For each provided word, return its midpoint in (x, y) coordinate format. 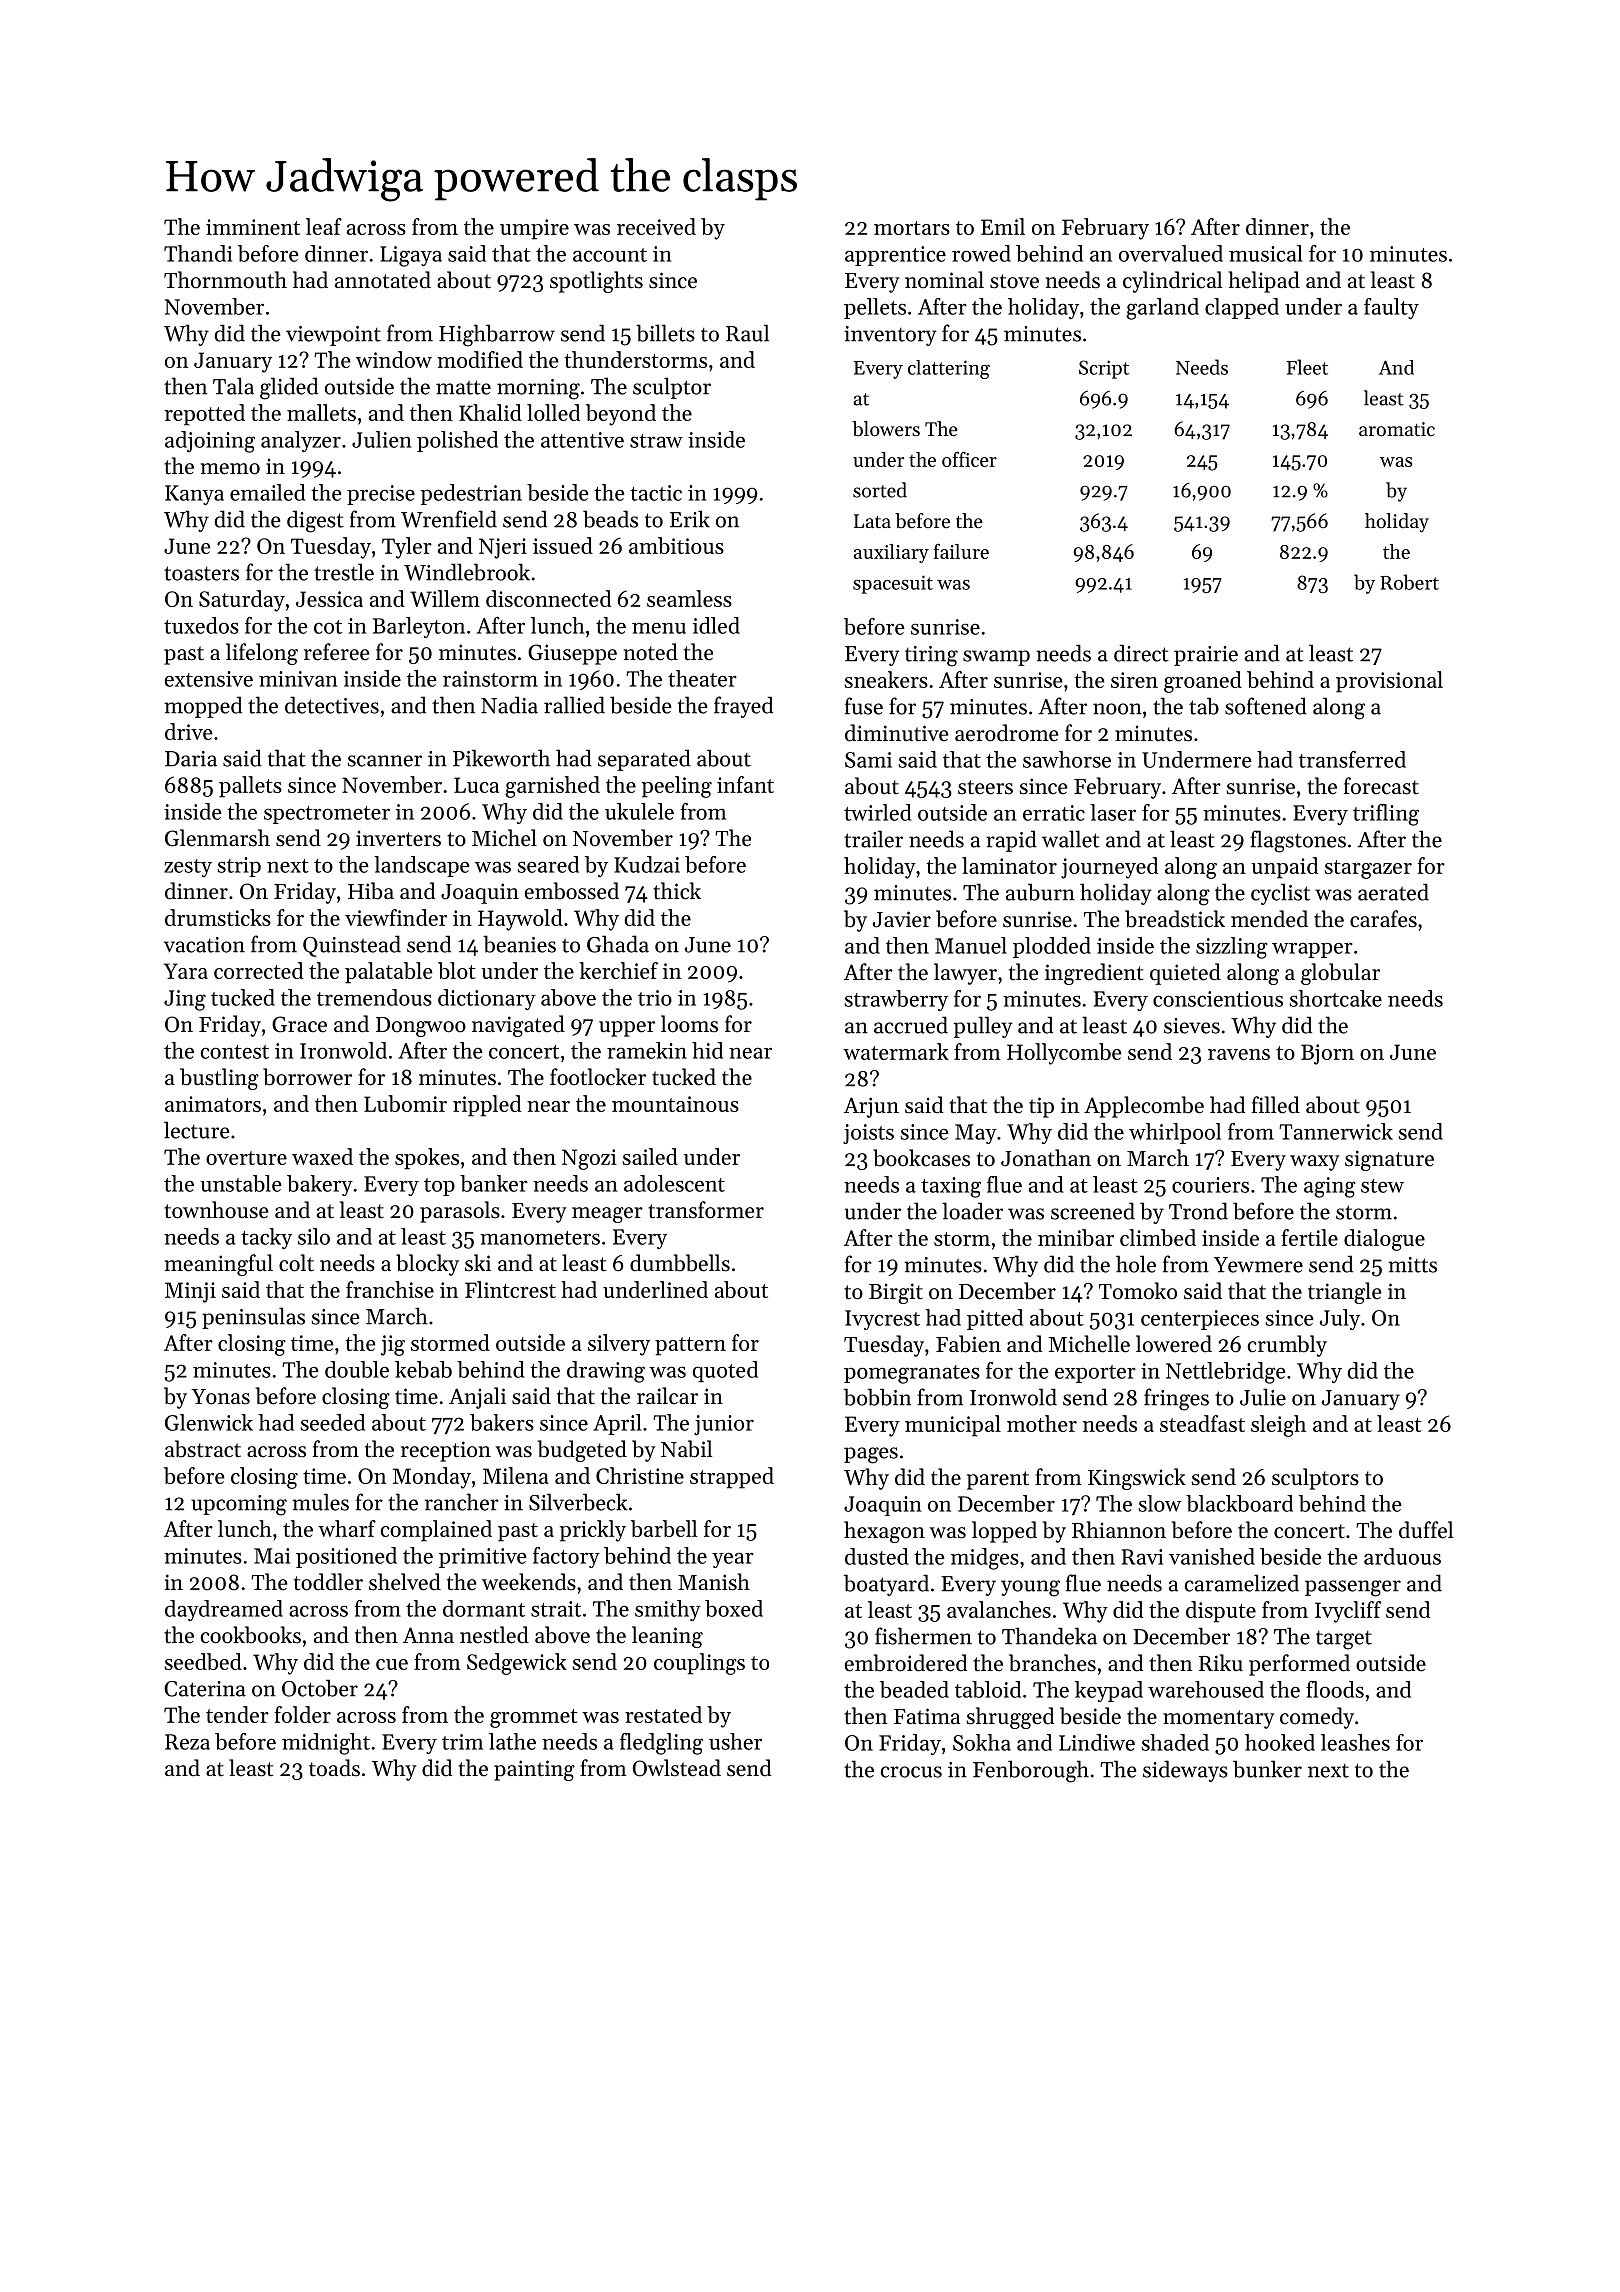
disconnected (548, 598)
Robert (1409, 582)
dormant (484, 1608)
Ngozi (589, 1159)
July (1340, 1319)
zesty (188, 868)
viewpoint (333, 336)
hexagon (884, 1532)
